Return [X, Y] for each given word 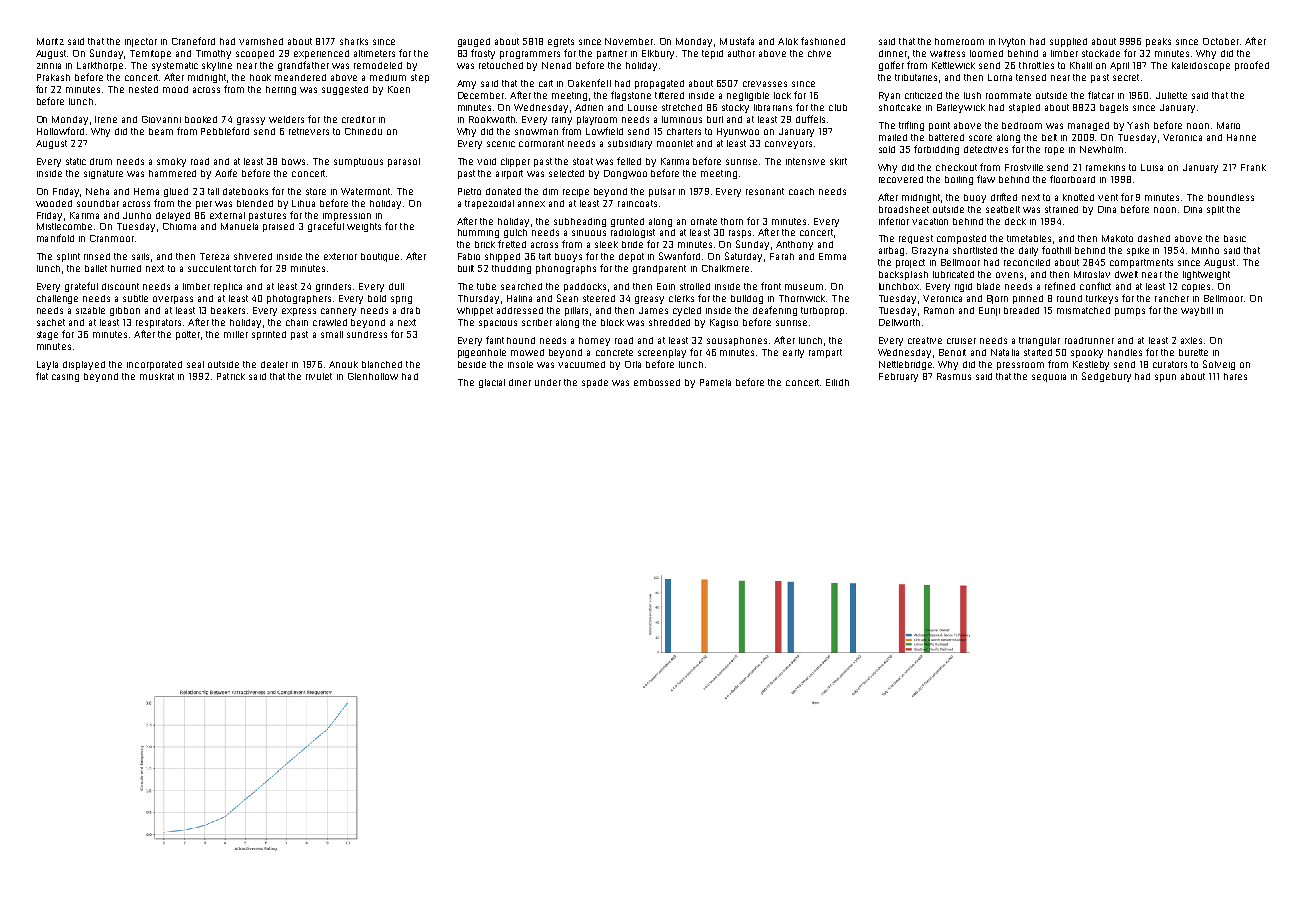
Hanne [1241, 137]
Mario [1228, 125]
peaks [1158, 42]
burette [1193, 352]
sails [140, 256]
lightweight [1206, 275]
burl [715, 119]
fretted [512, 244]
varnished [261, 41]
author [741, 53]
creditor [358, 119]
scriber [537, 322]
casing [65, 378]
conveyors [788, 145]
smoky [171, 162]
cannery [338, 312]
